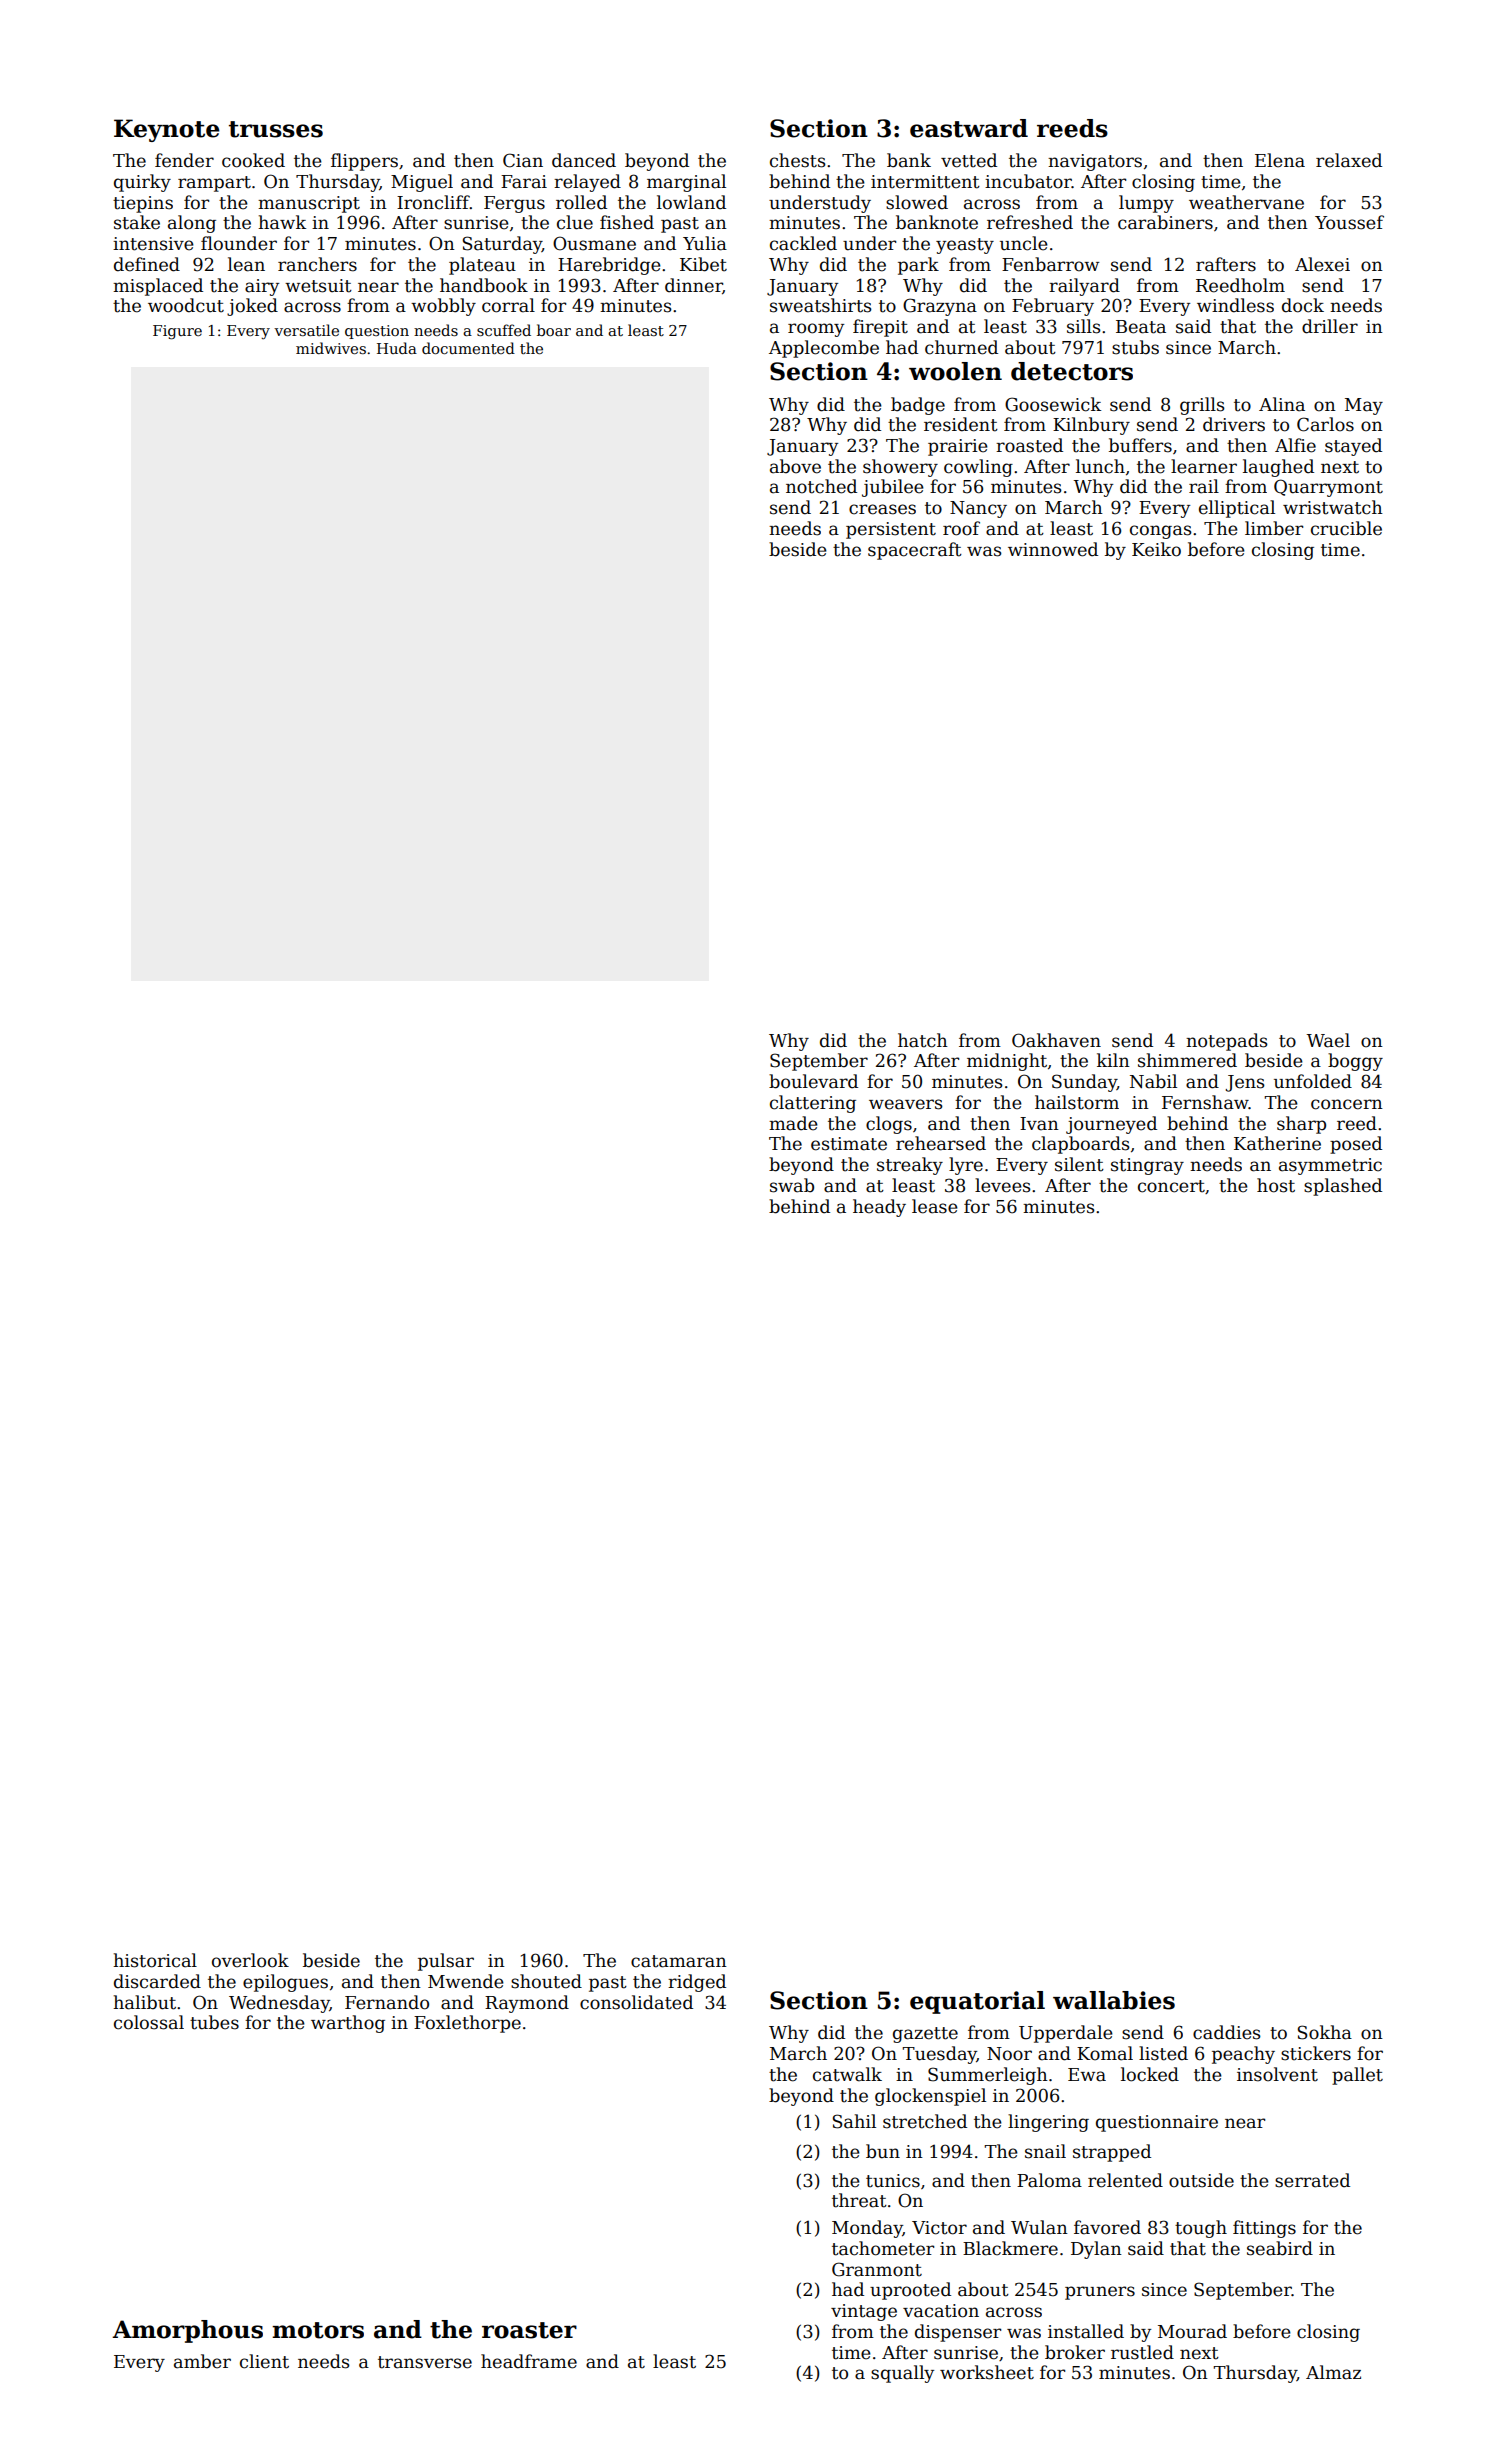 The height and width of the document is (2464, 1496). Describe the element at coordinates (425, 2362) in the document. I see `transverse` at that location.
